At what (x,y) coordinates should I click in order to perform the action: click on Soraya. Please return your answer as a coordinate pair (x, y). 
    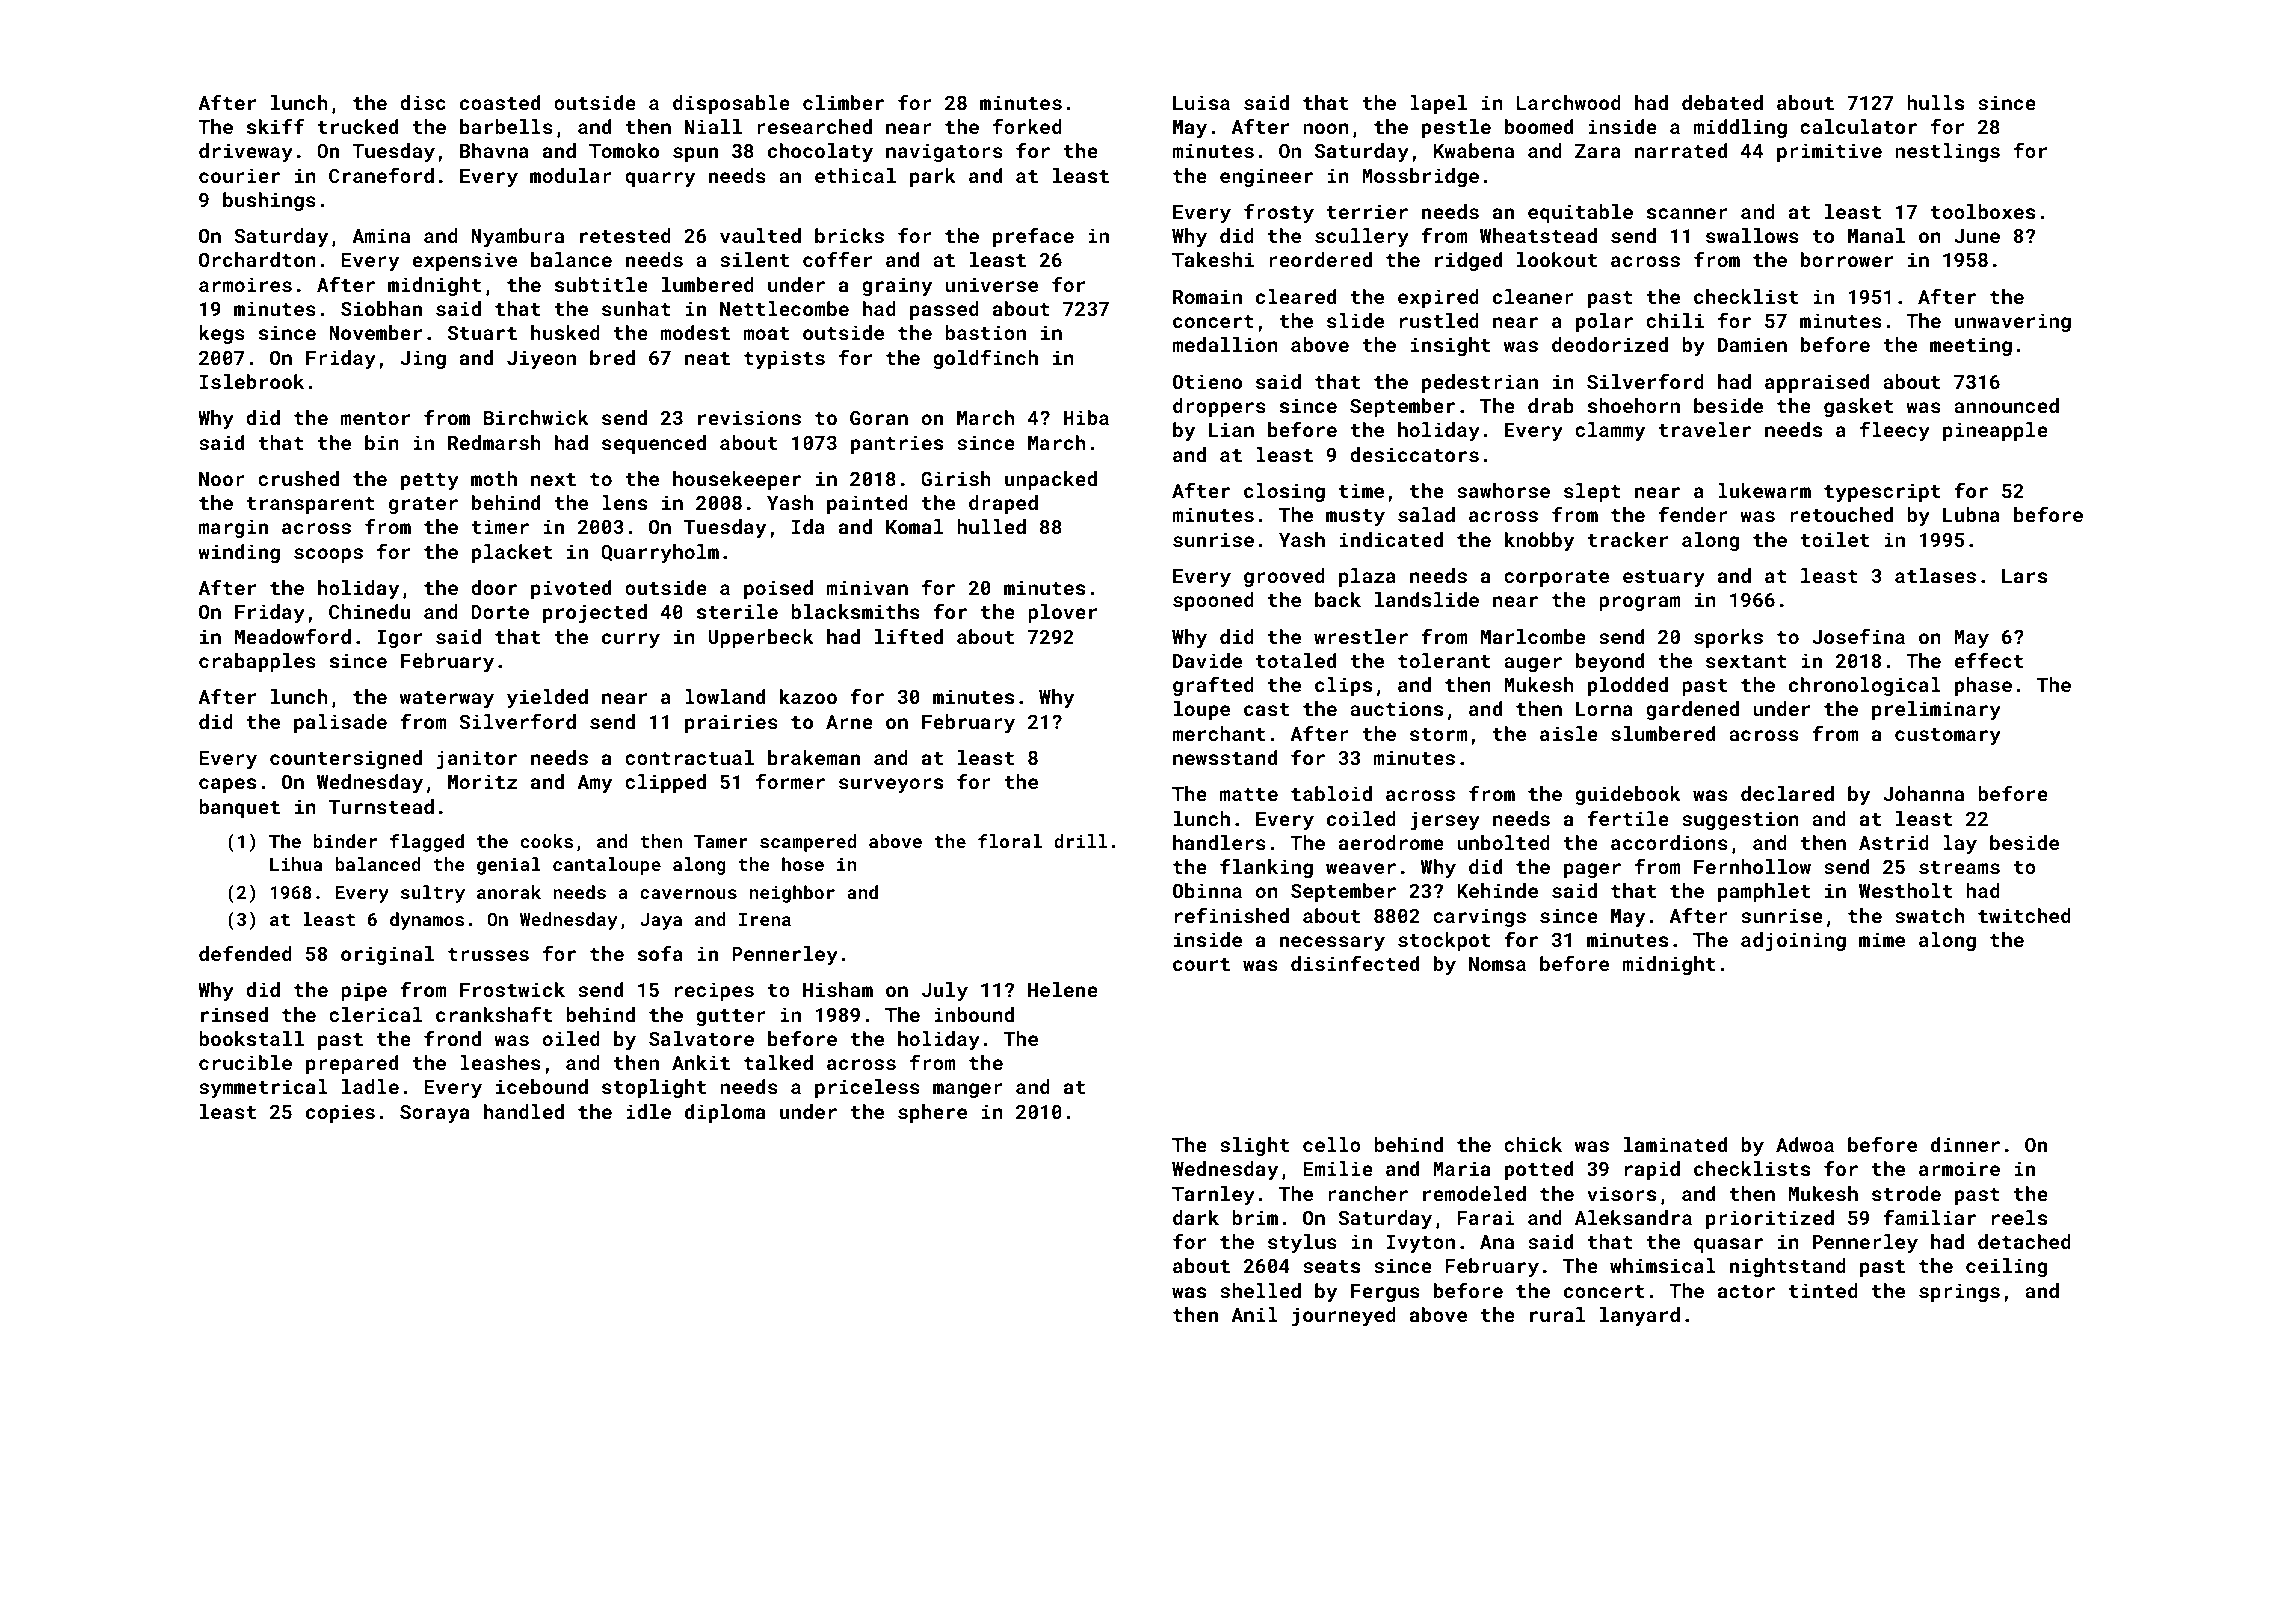
    Looking at the image, I should click on (434, 1114).
